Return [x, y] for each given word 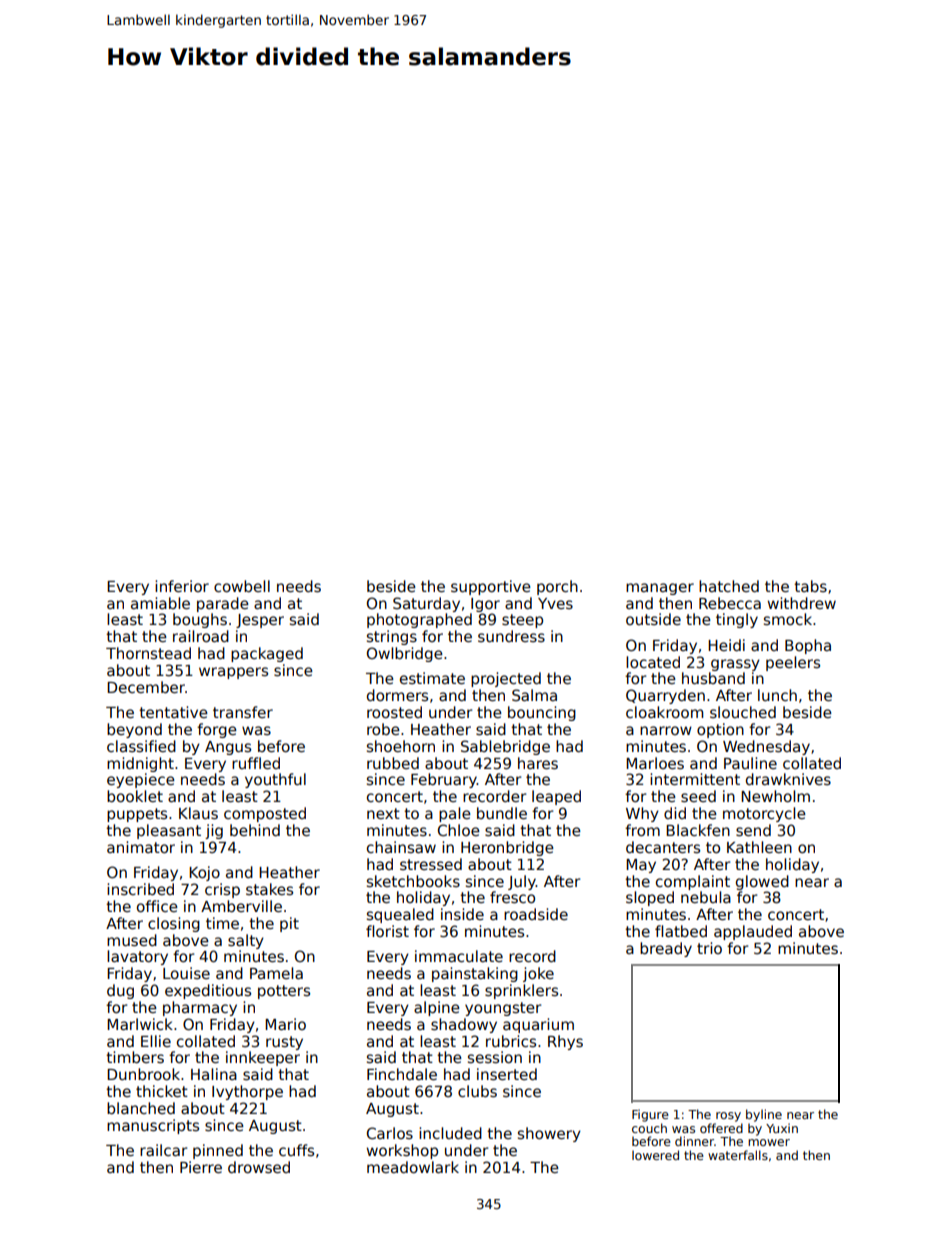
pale [455, 814]
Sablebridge [505, 747]
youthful [275, 780]
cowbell [242, 586]
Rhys [565, 1042]
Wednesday [766, 747]
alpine [437, 1008]
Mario [285, 1024]
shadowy [464, 1025]
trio [709, 948]
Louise [186, 973]
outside [653, 619]
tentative [173, 712]
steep [522, 621]
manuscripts [153, 1126]
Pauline [750, 763]
